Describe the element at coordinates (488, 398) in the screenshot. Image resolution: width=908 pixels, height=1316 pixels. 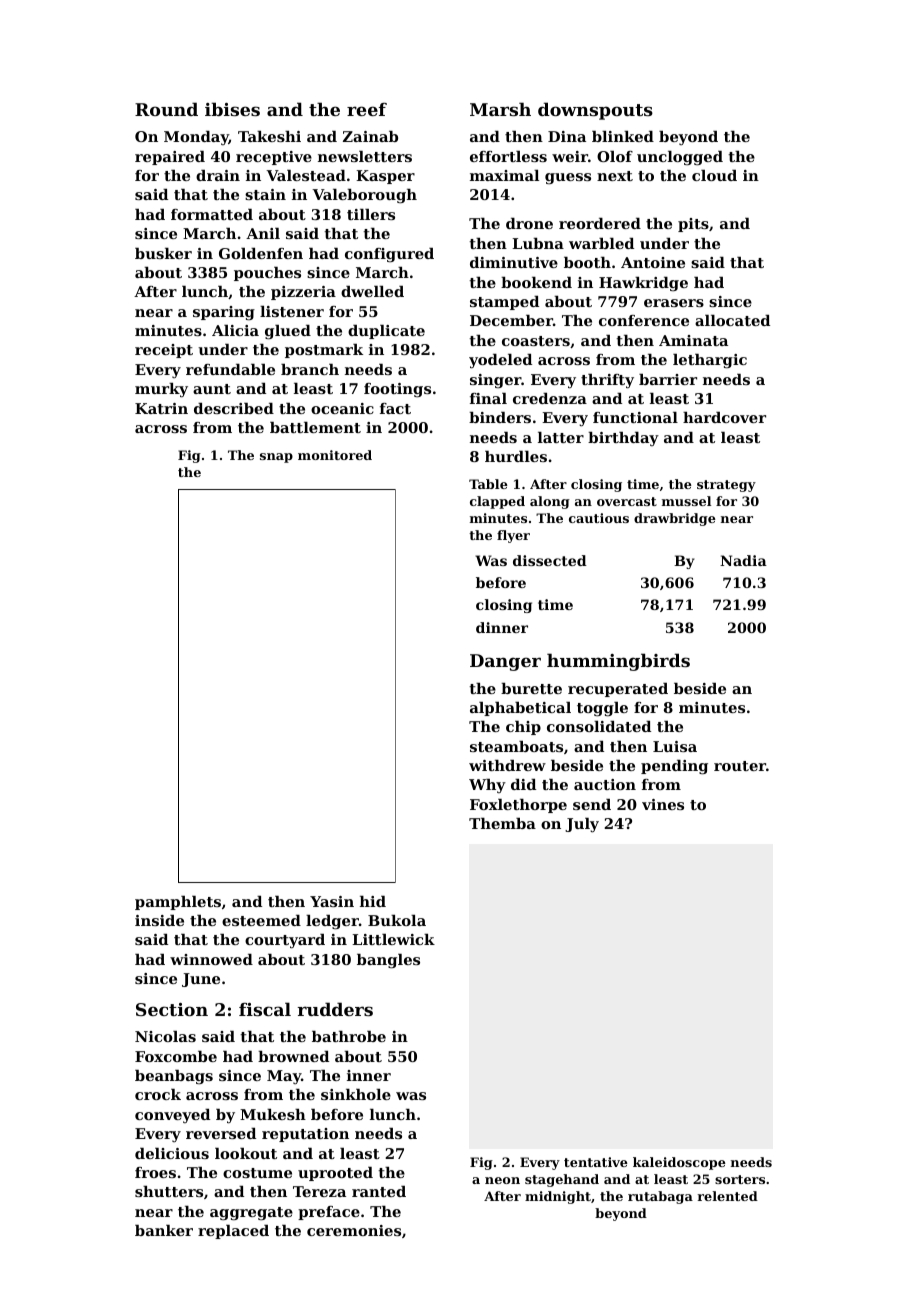
I see `final` at that location.
